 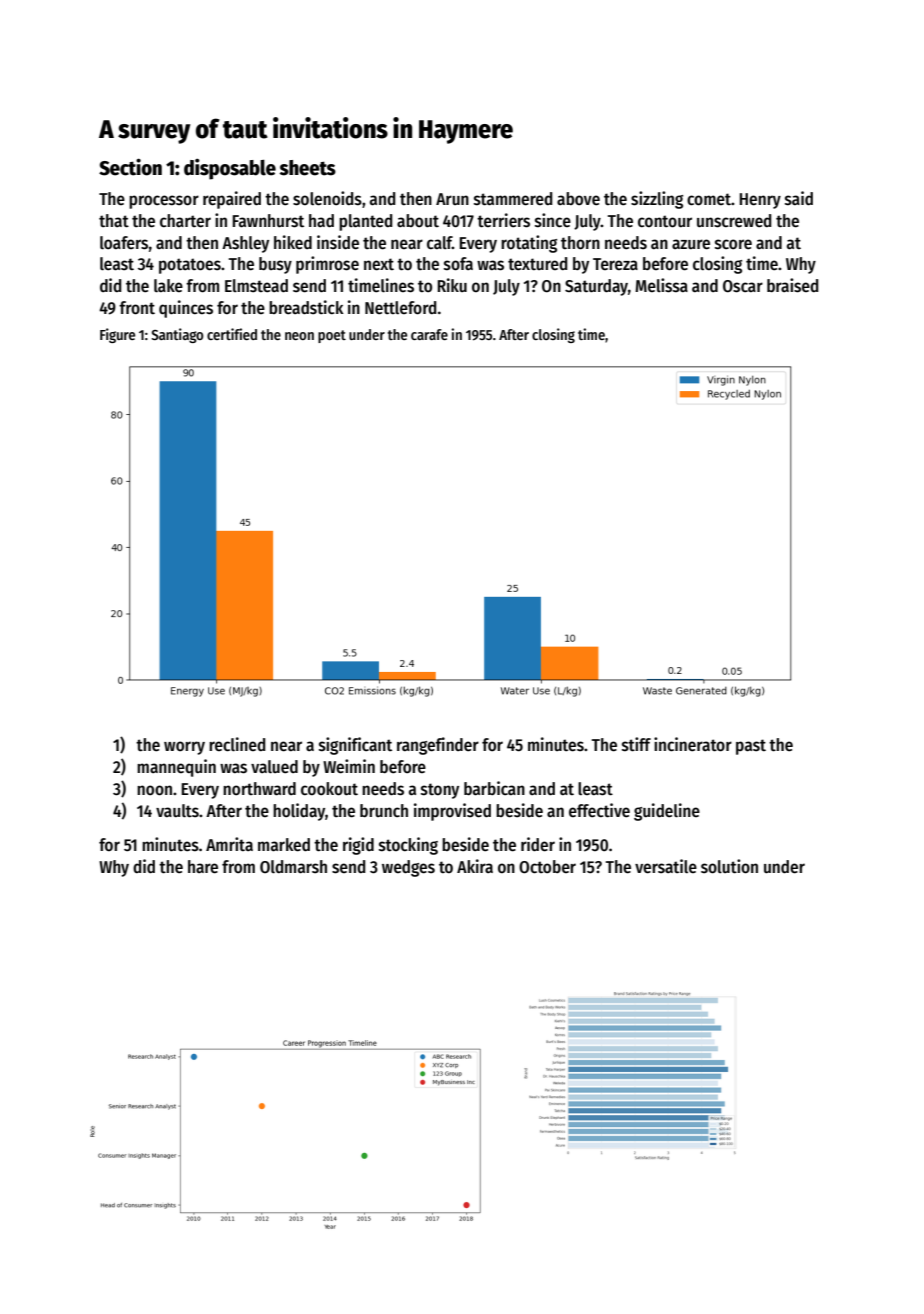 What do you see at coordinates (513, 199) in the page?
I see `stammered` at bounding box center [513, 199].
